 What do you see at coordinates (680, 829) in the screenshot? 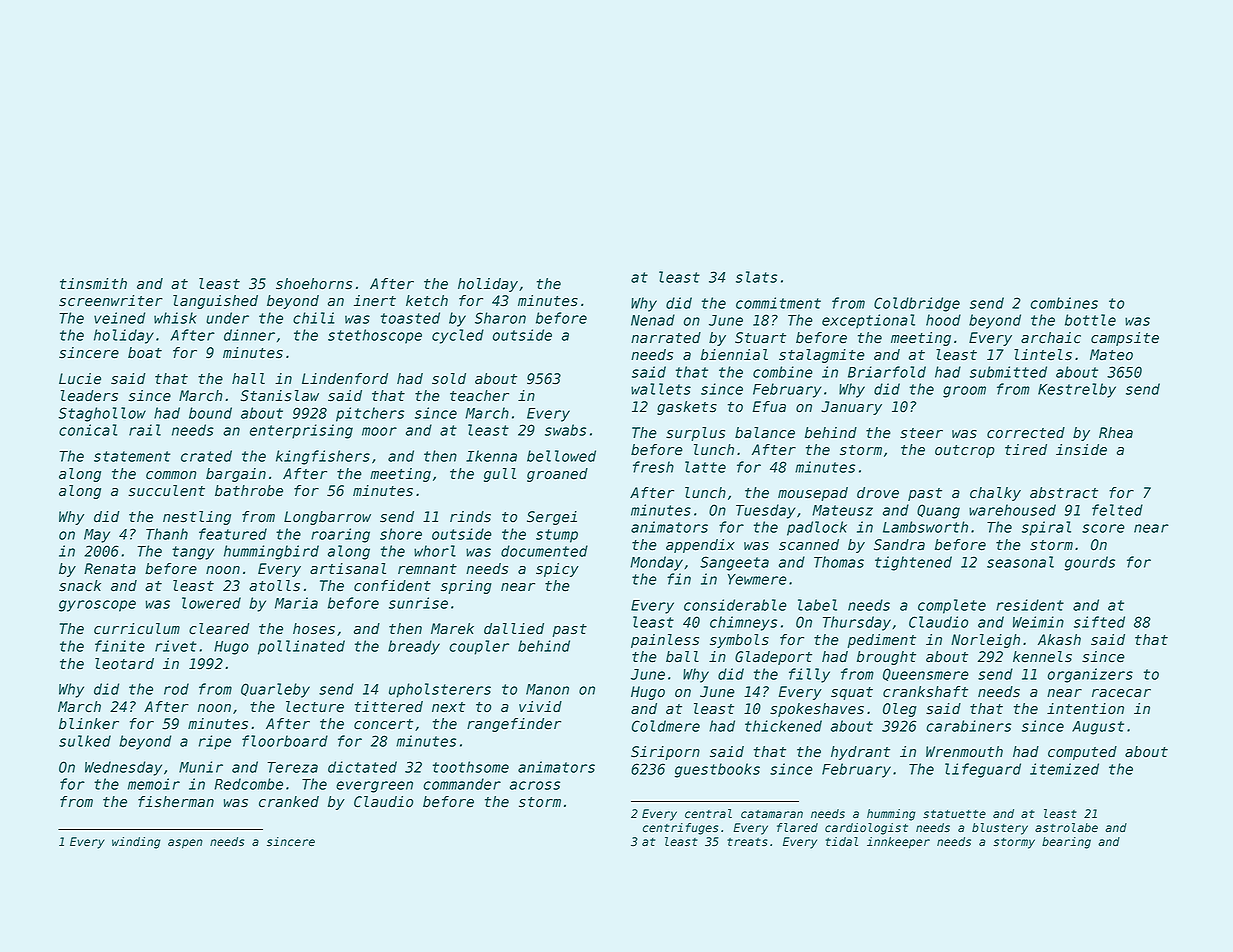
I see `centrifuges` at bounding box center [680, 829].
